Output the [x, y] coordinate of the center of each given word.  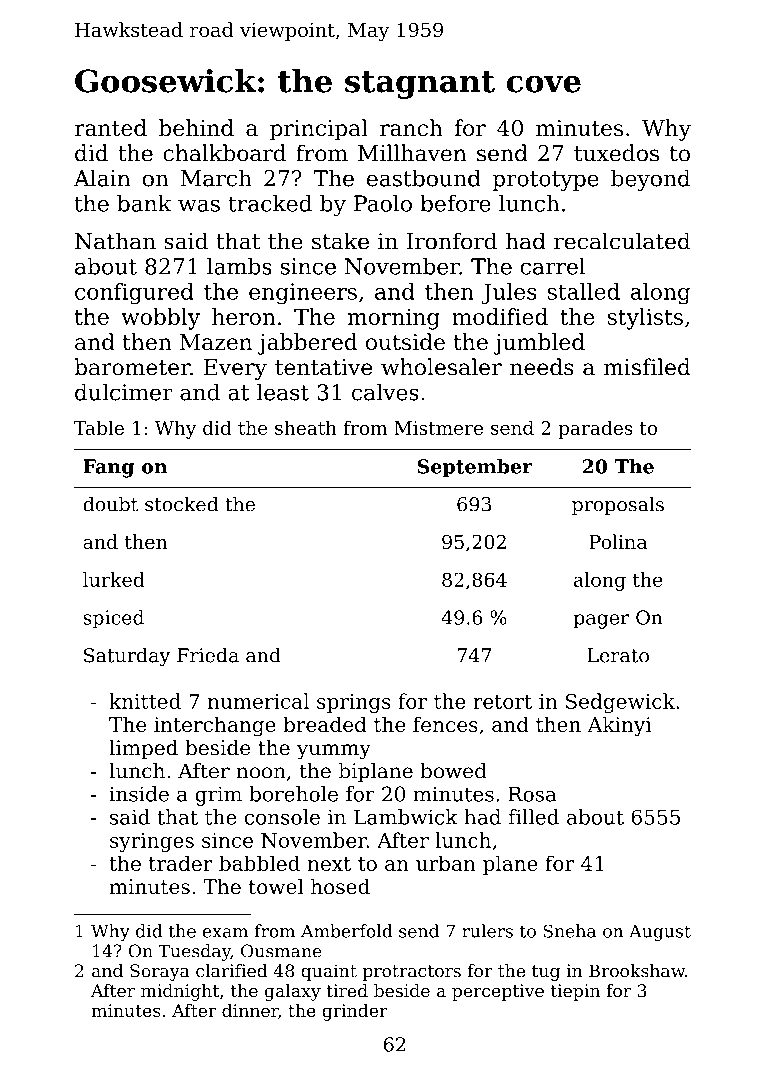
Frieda [208, 655]
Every [235, 369]
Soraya [160, 972]
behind [196, 127]
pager [601, 621]
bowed [453, 771]
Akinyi [619, 726]
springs [354, 703]
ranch [411, 127]
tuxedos [616, 153]
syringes [152, 842]
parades [595, 429]
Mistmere [438, 428]
